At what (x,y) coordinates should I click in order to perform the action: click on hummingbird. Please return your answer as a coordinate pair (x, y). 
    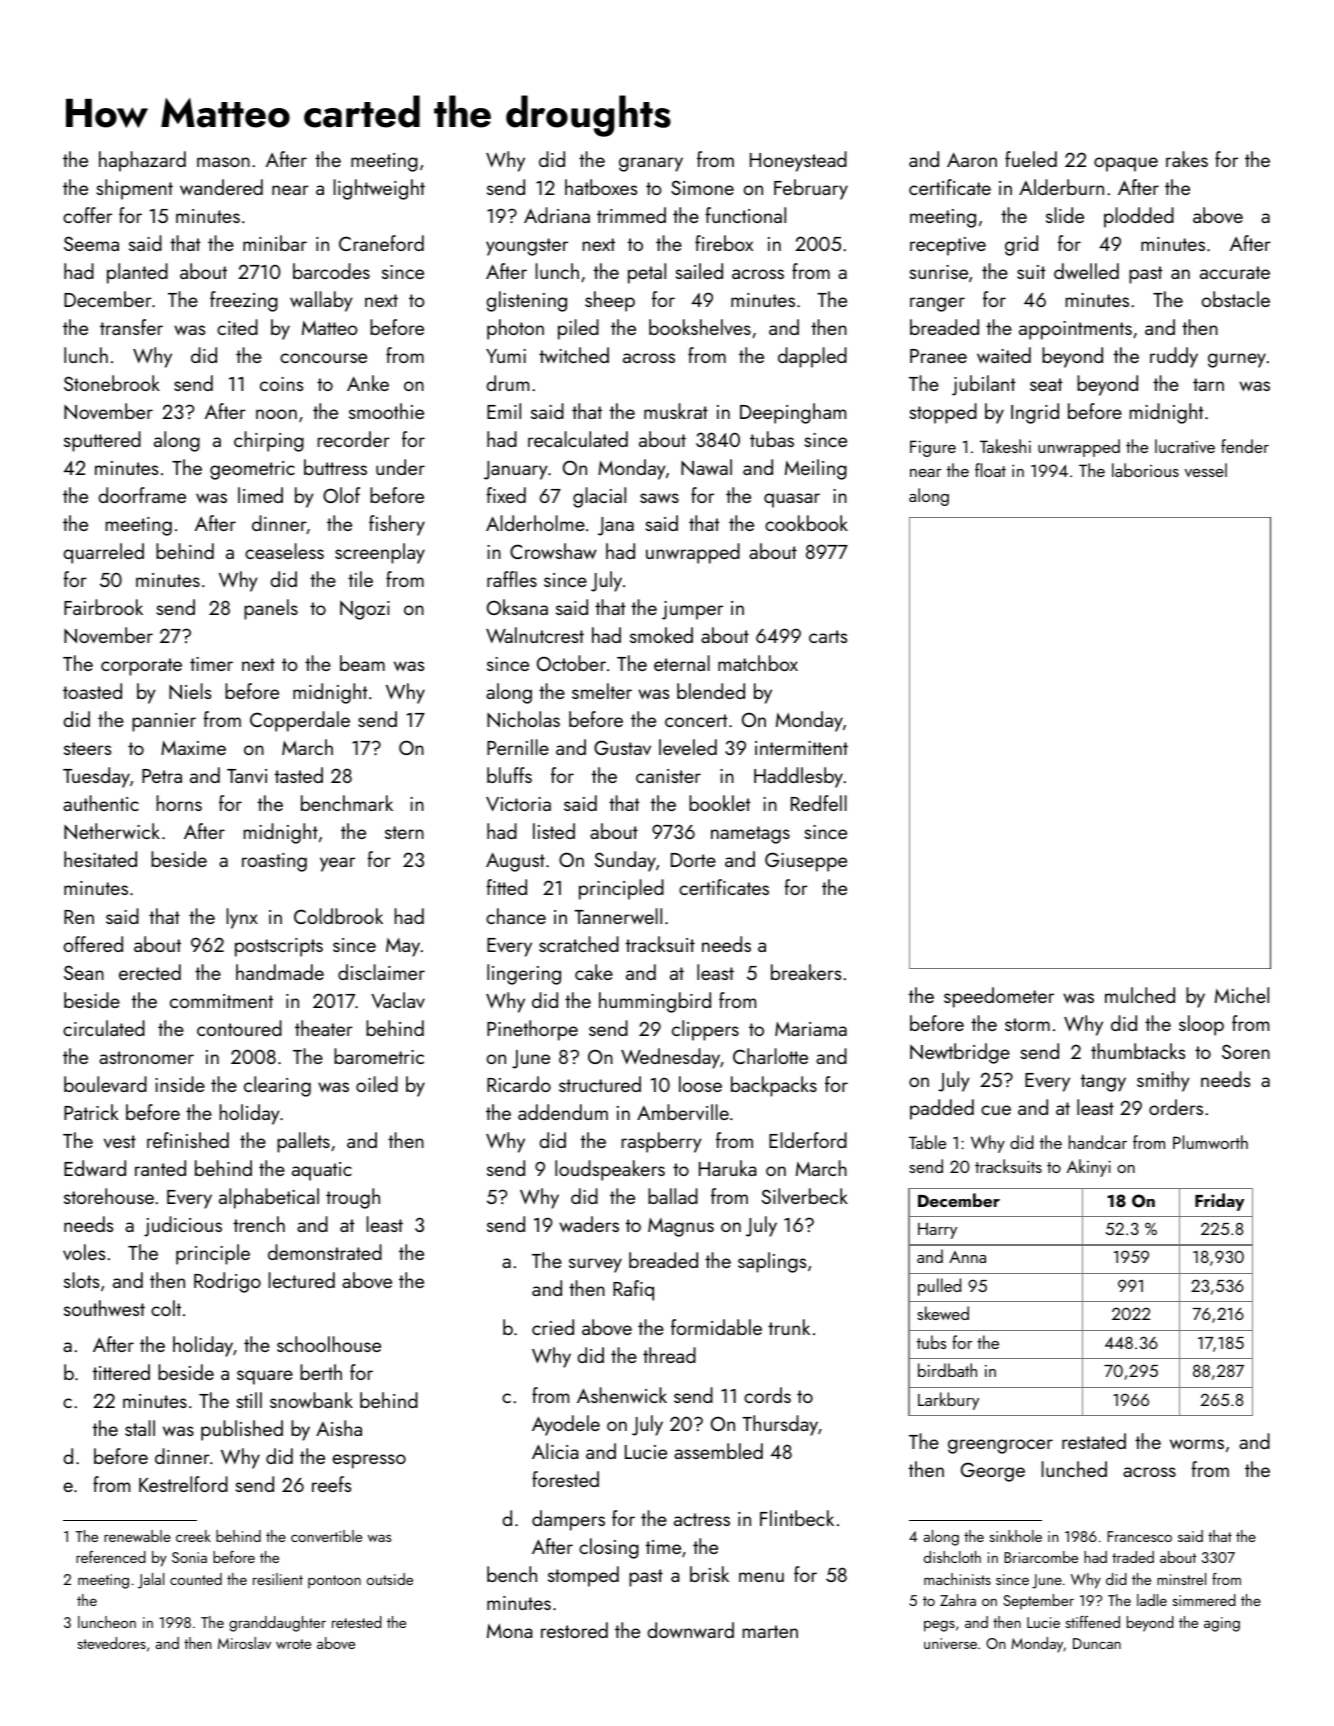
    Looking at the image, I should click on (655, 1002).
